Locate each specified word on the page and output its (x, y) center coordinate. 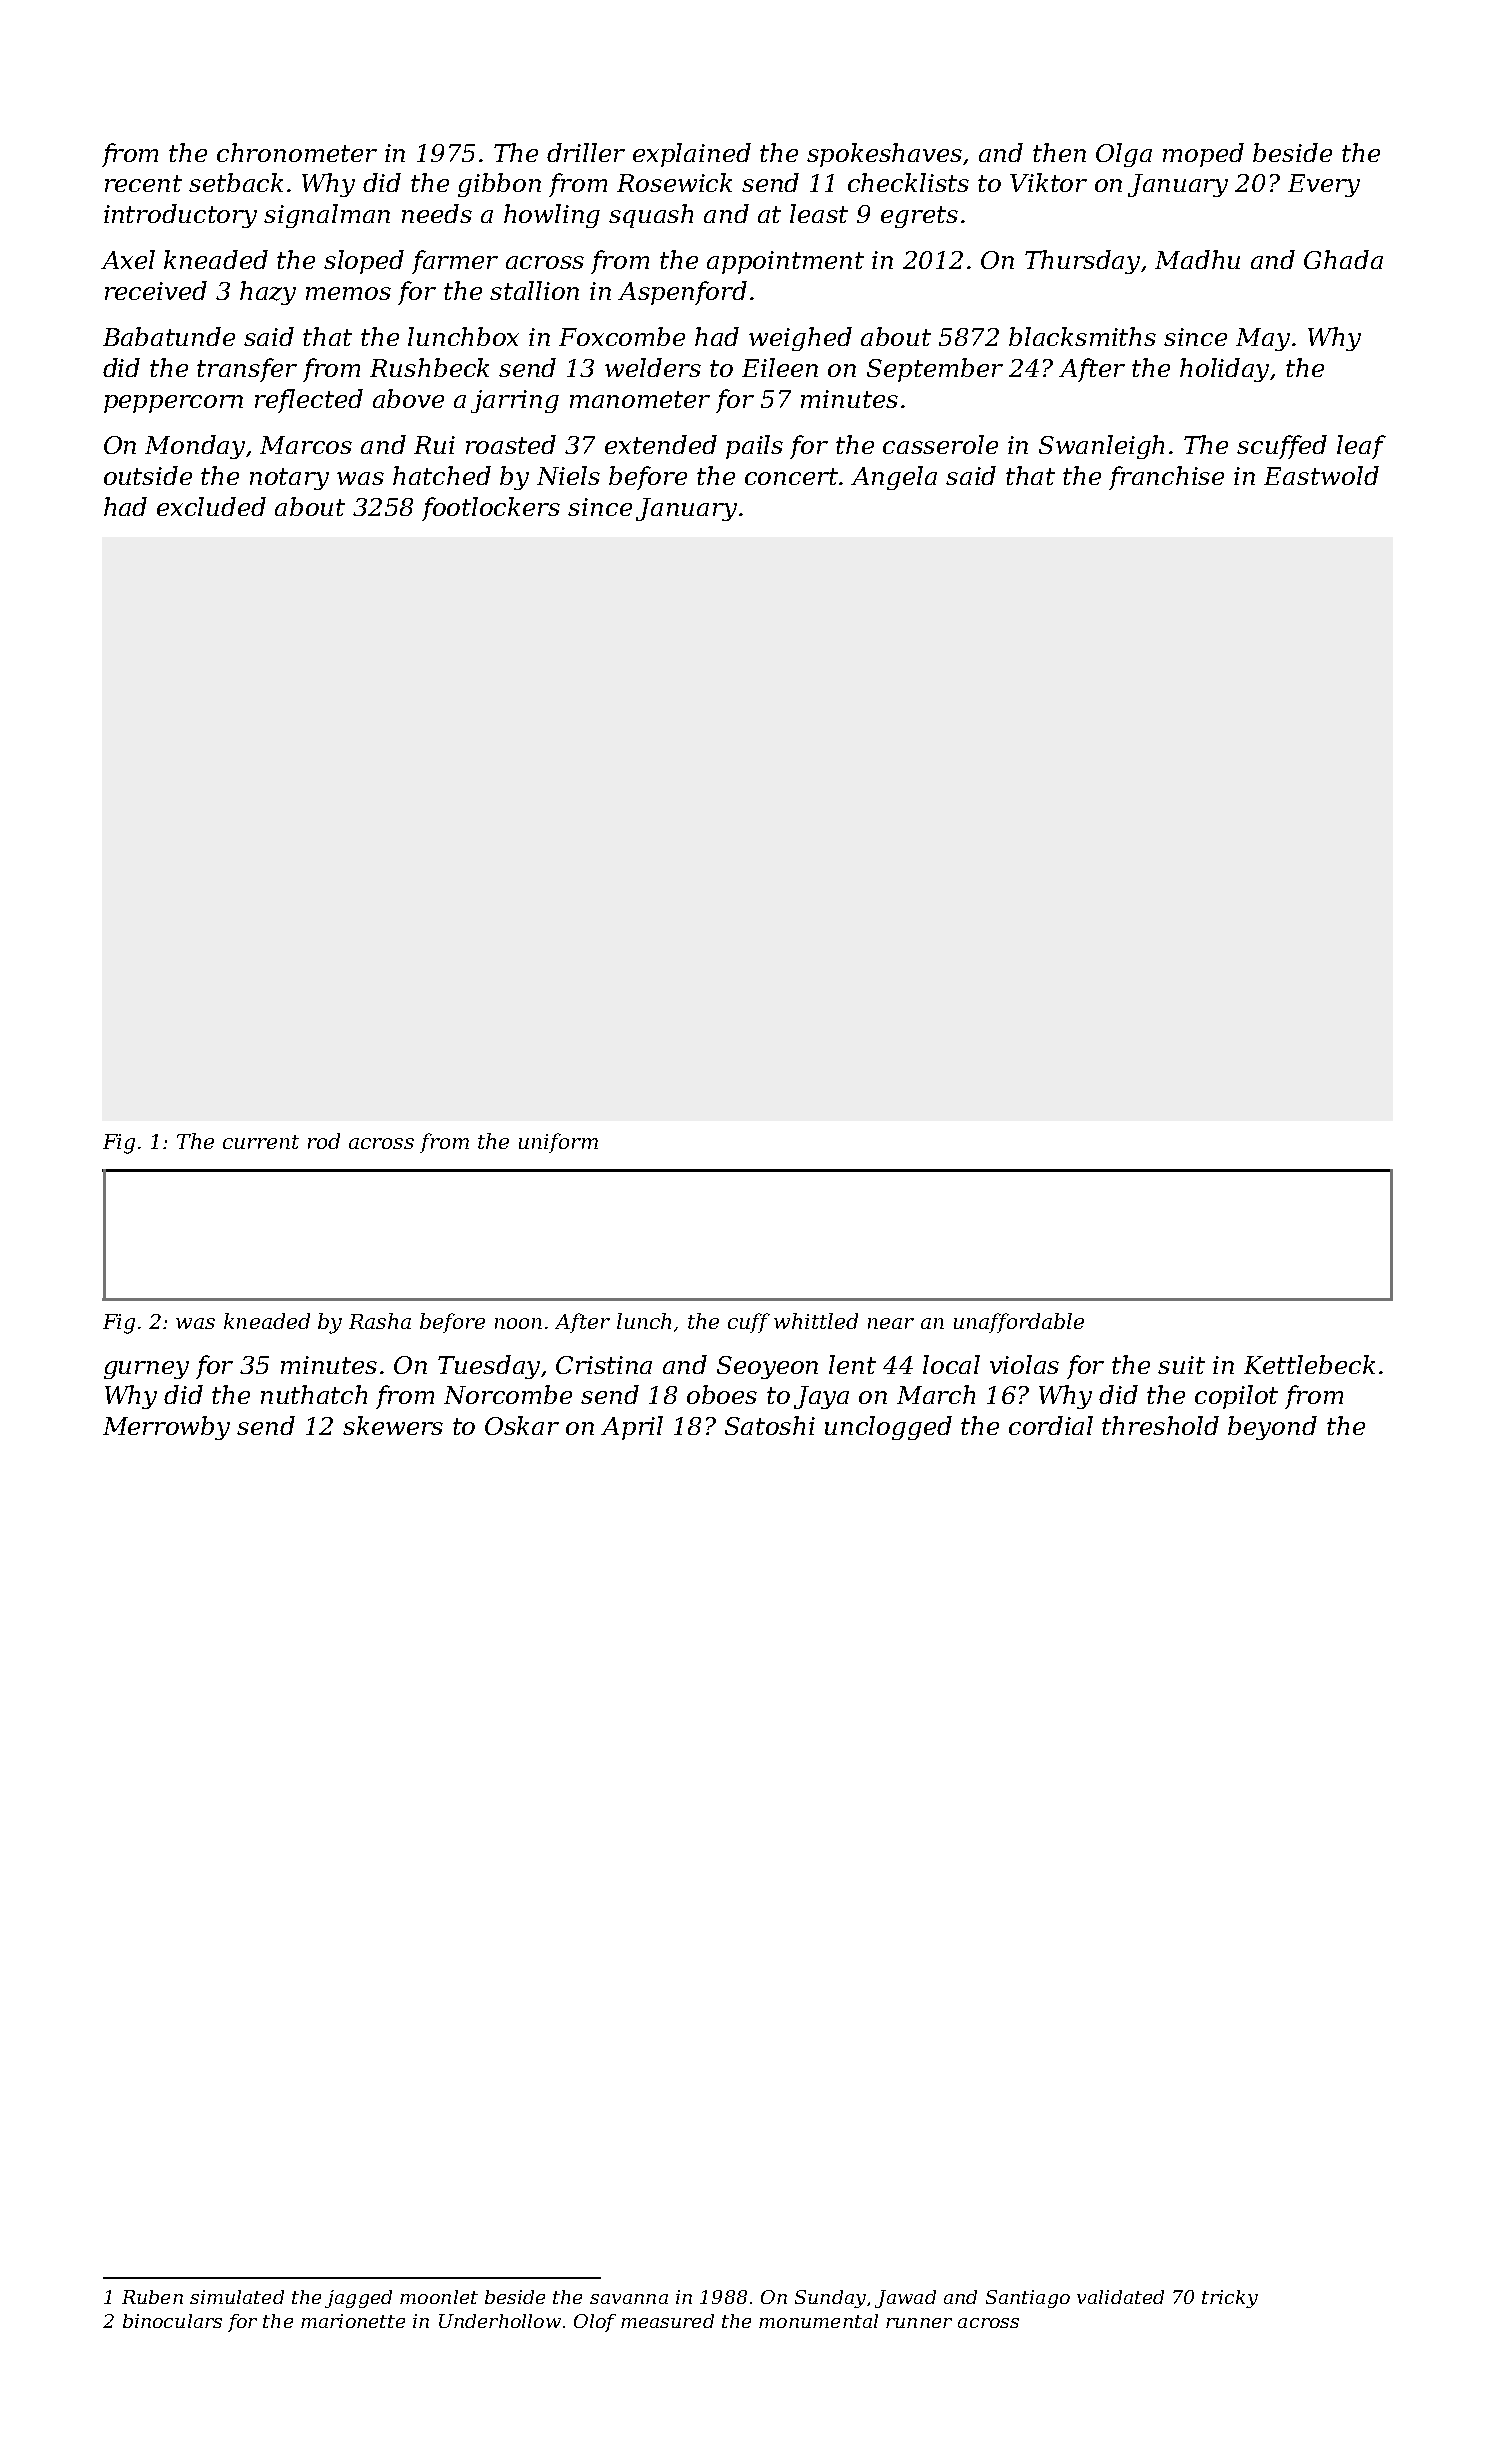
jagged (358, 2299)
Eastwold (1321, 475)
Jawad (905, 2299)
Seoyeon (767, 1367)
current (261, 1142)
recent (143, 183)
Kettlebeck (1309, 1364)
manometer (640, 399)
